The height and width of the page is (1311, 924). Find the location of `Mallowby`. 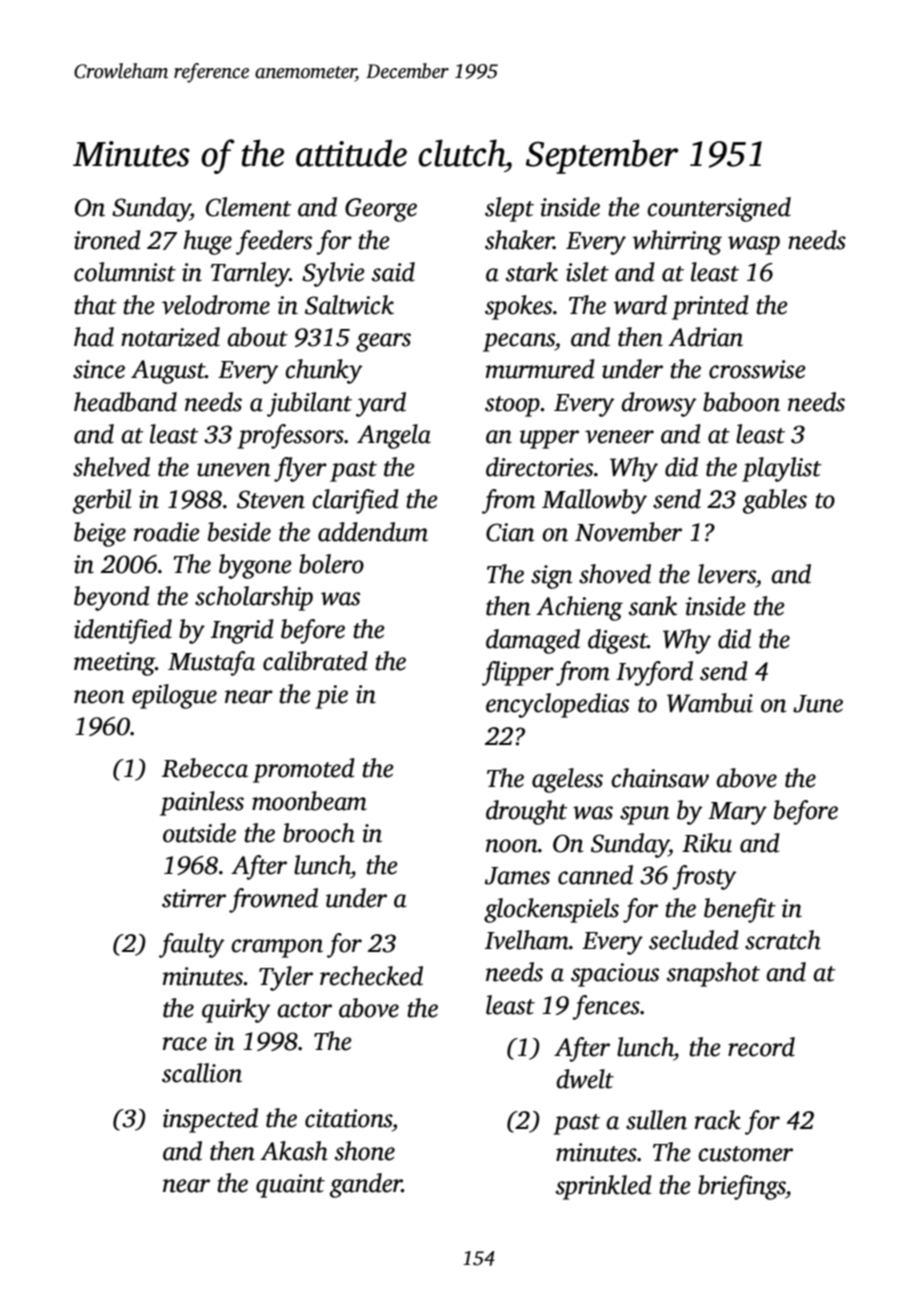

Mallowby is located at coordinates (594, 501).
